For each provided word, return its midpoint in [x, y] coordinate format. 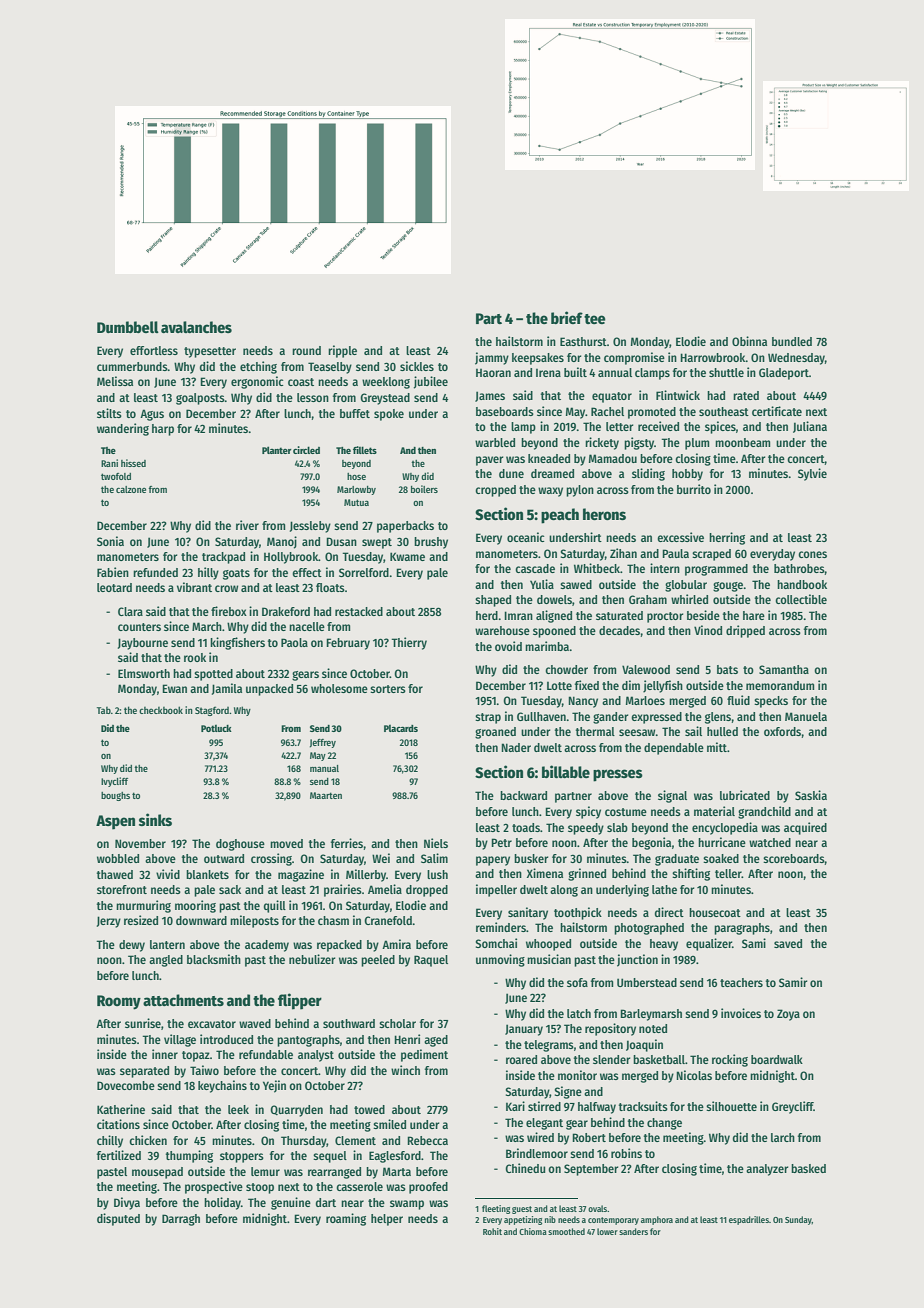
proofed [428, 1188]
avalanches [196, 327]
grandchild [764, 812]
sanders [633, 1231]
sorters [388, 689]
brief [567, 317]
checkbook [161, 710]
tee [595, 319]
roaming [346, 1219]
